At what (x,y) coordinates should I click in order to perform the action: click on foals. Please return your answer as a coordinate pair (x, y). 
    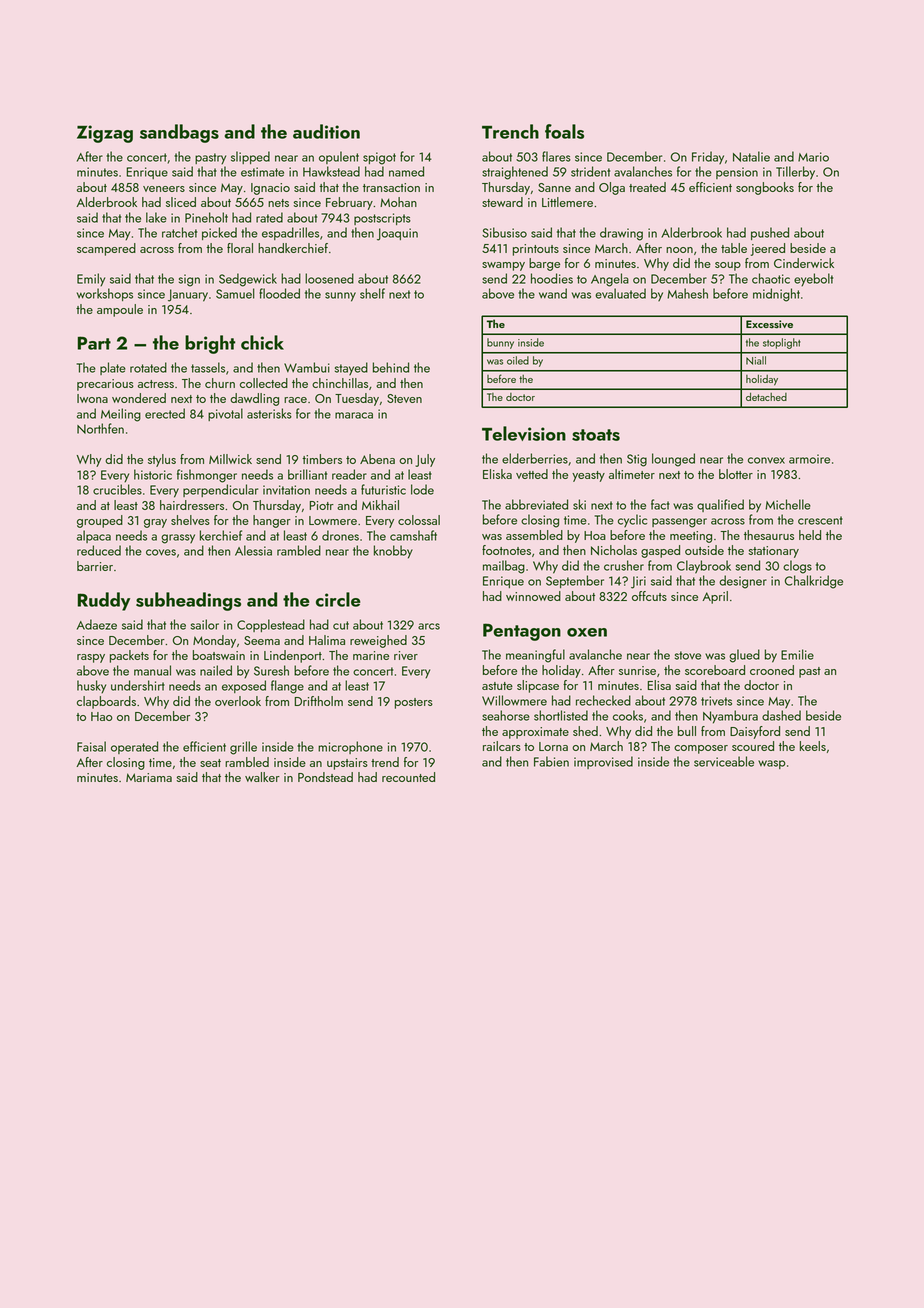
    Looking at the image, I should click on (564, 131).
